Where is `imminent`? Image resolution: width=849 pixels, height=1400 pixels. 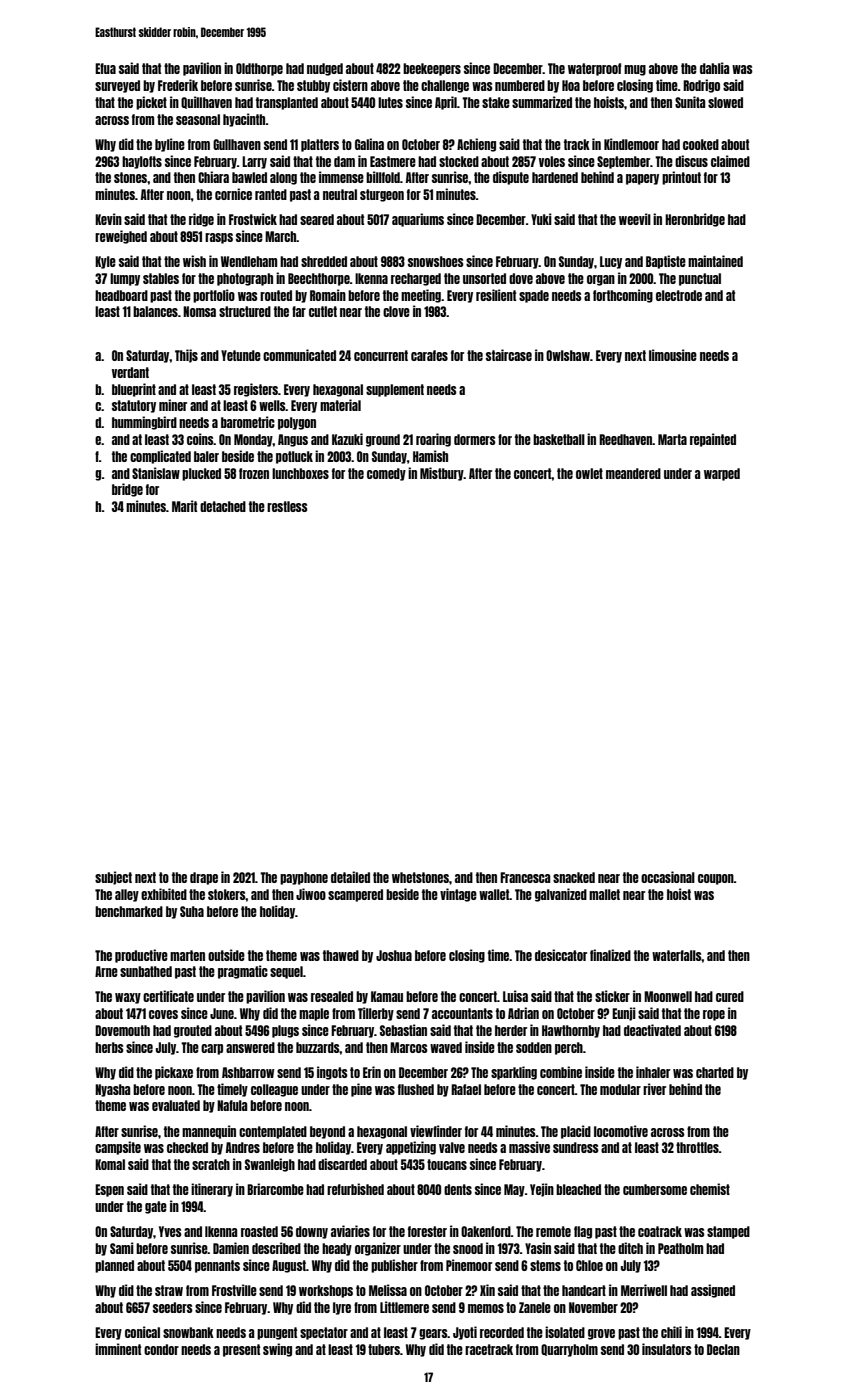 imminent is located at coordinates (118, 1349).
